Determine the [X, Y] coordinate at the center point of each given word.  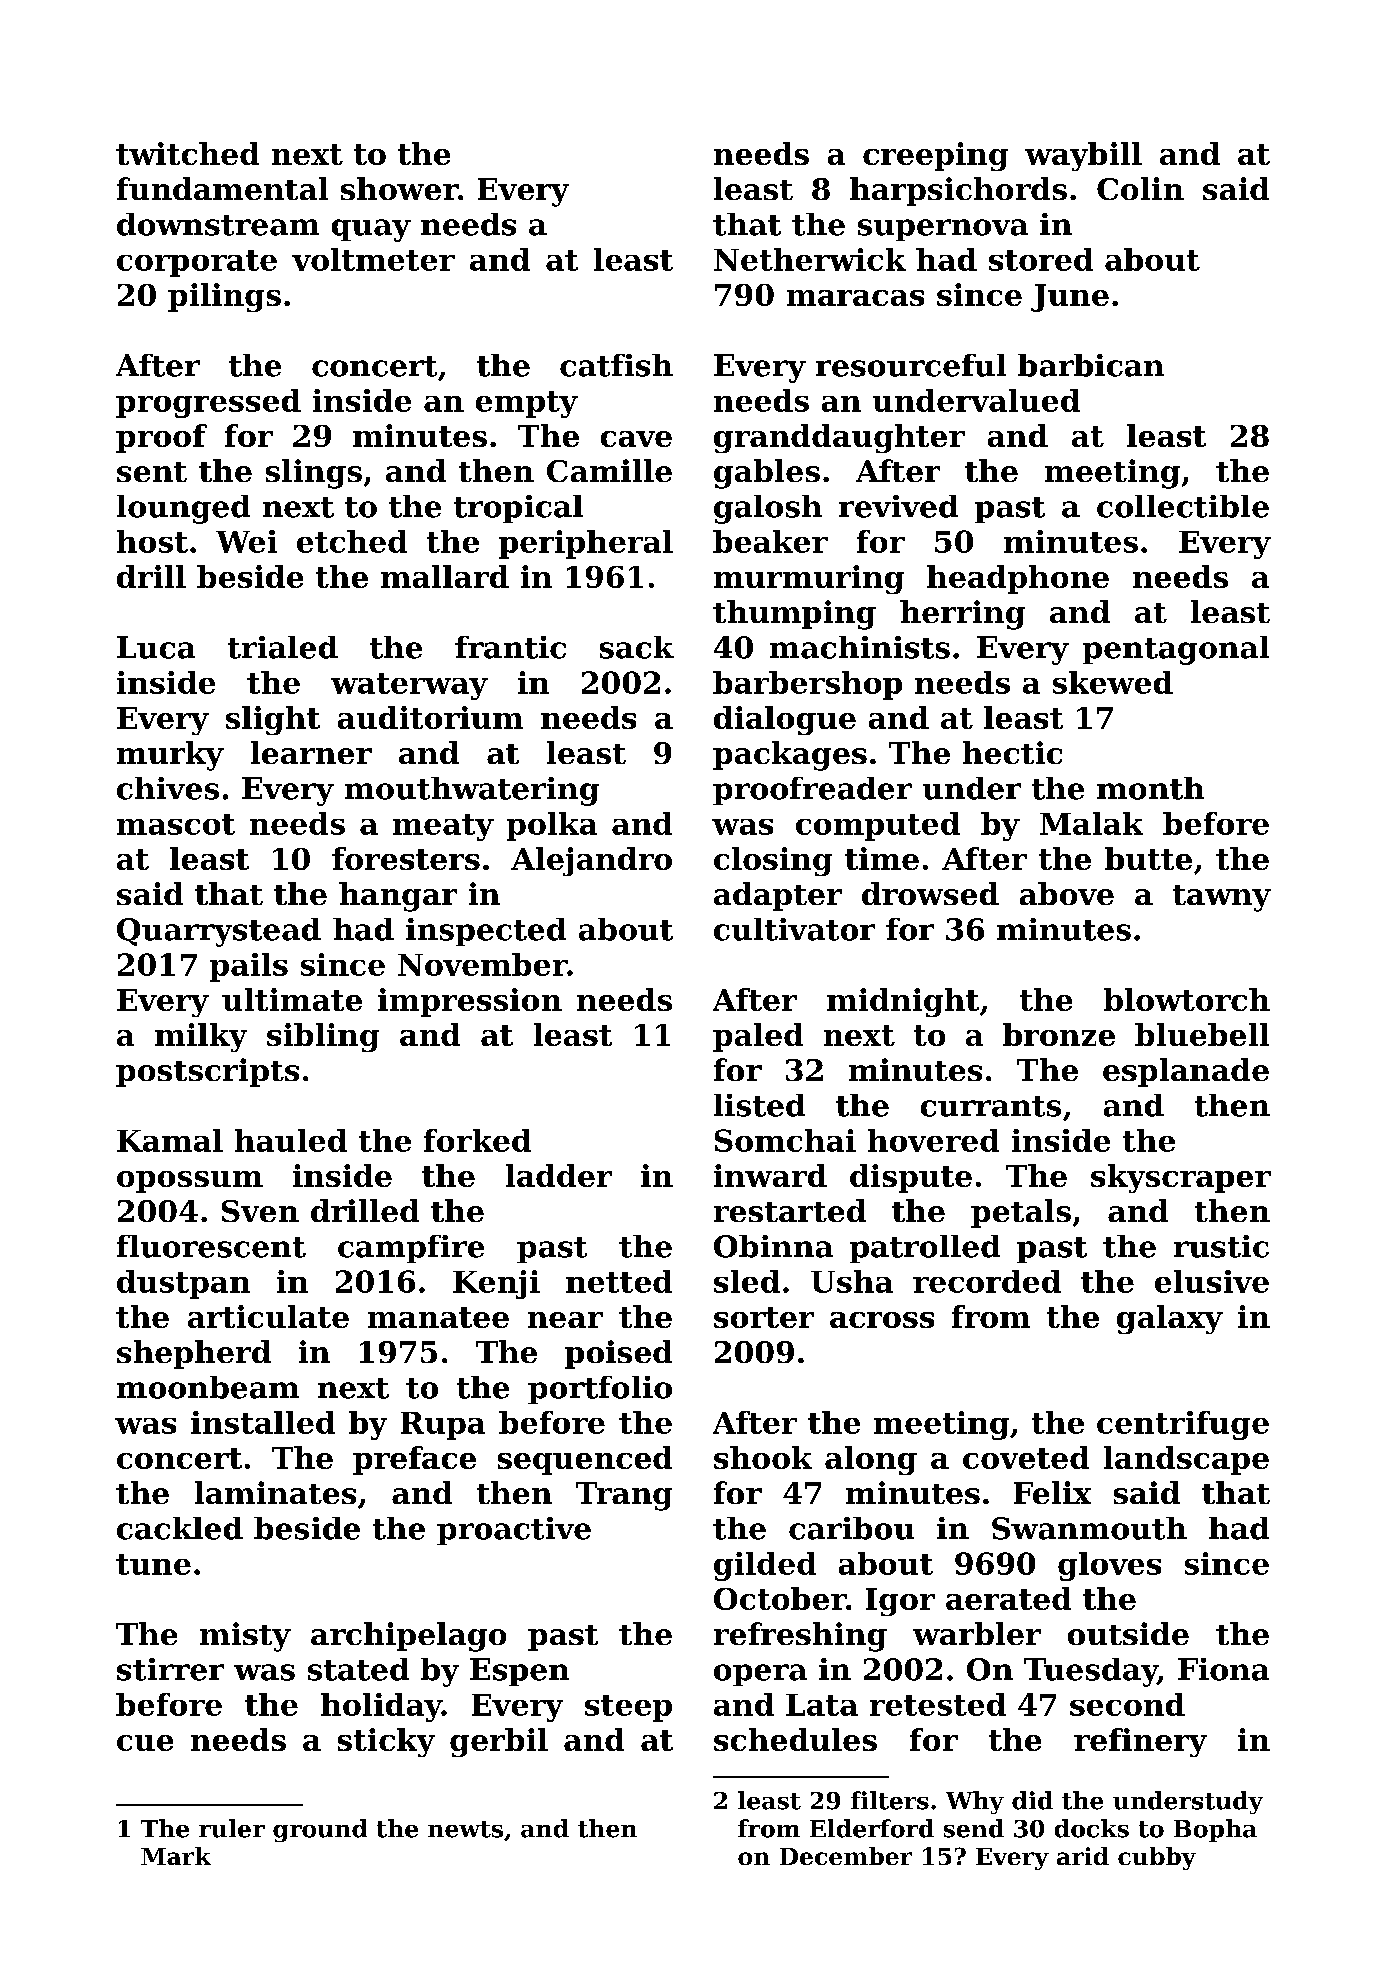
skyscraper [1181, 1178]
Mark [176, 1856]
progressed [208, 403]
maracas [855, 298]
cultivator [794, 929]
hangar [398, 897]
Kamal [170, 1140]
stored [1041, 259]
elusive [1212, 1281]
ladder [559, 1175]
